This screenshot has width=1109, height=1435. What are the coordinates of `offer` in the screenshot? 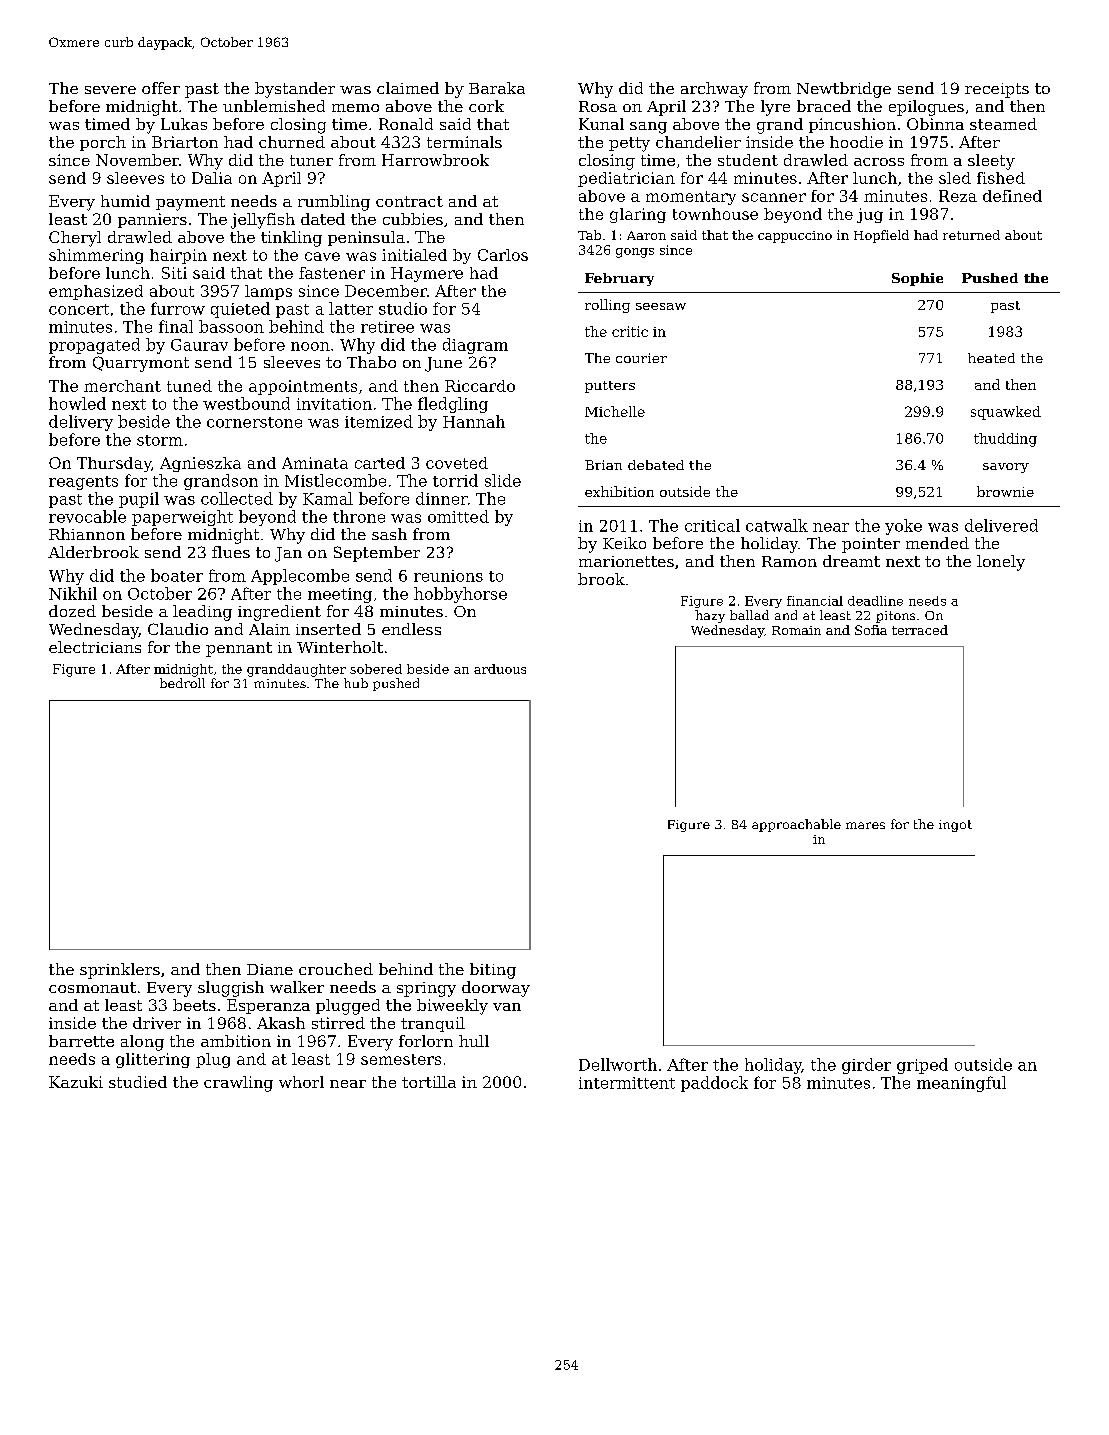 It's located at (161, 88).
